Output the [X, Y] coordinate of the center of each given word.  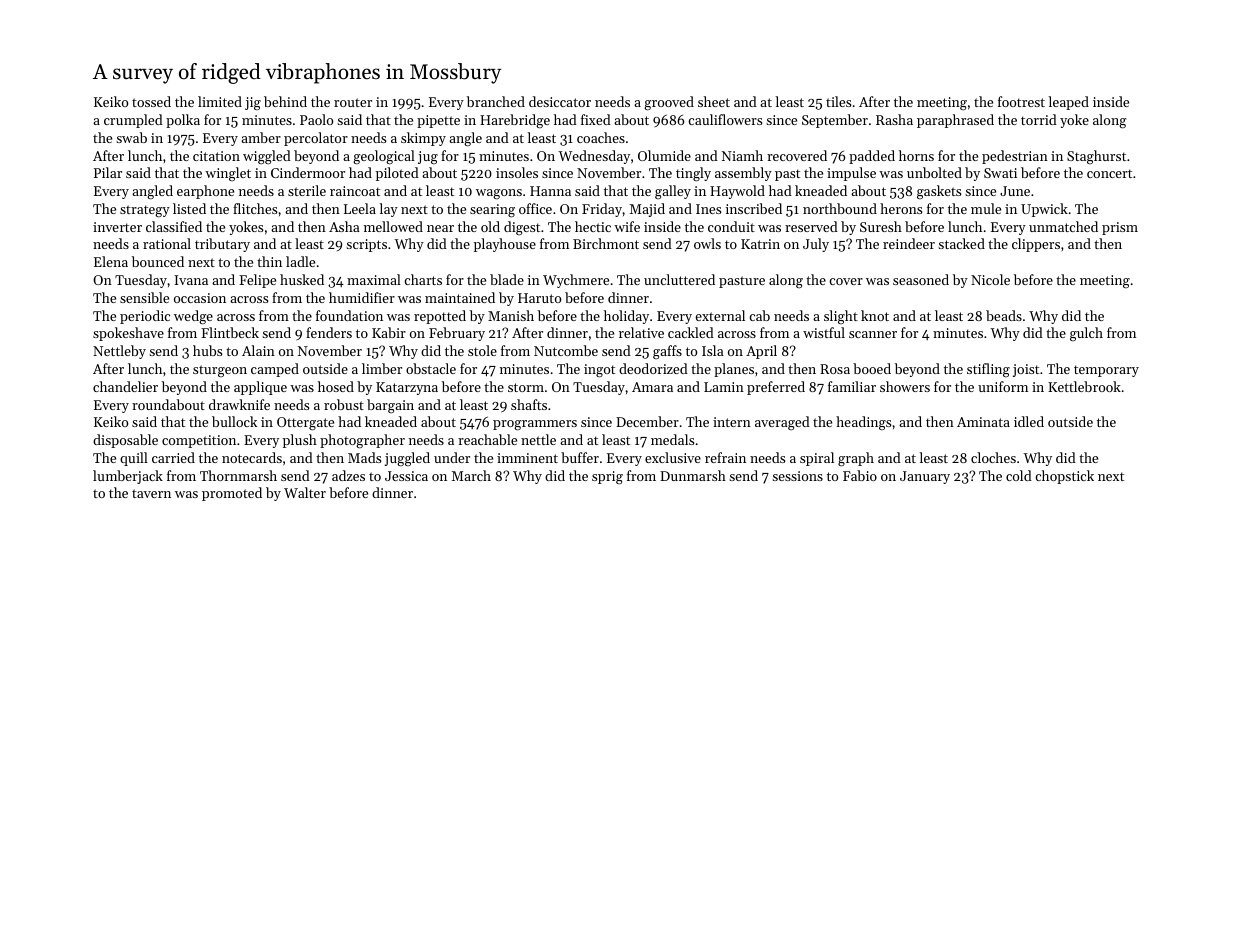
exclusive [673, 457]
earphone [205, 192]
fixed [596, 119]
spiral [817, 459]
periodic [145, 317]
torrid [1039, 119]
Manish [511, 315]
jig [253, 103]
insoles [517, 172]
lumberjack [128, 477]
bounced [158, 261]
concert [1109, 173]
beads [1004, 315]
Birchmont [606, 243]
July [816, 245]
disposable [125, 441]
